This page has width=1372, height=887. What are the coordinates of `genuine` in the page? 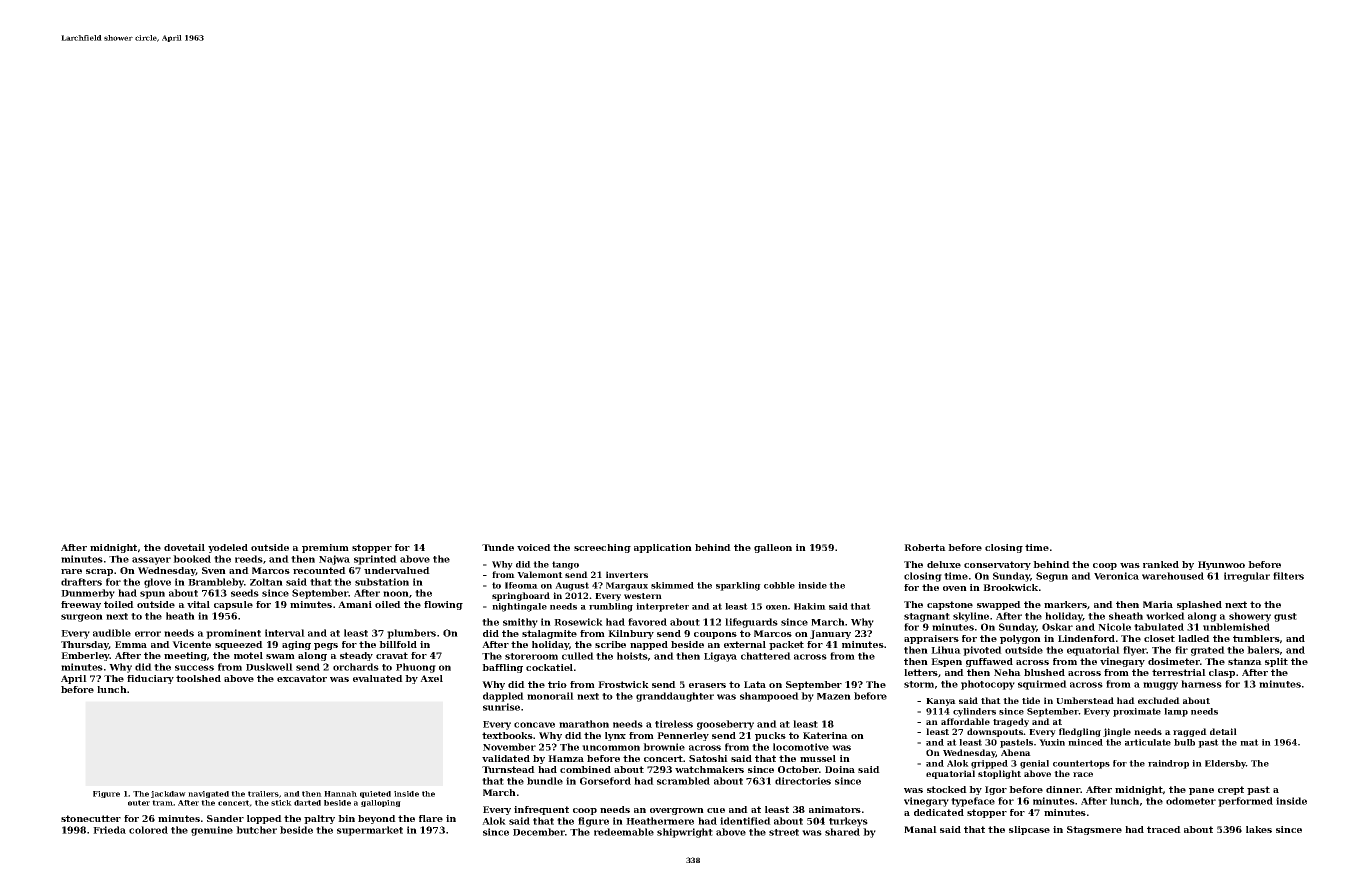 It's located at (212, 831).
